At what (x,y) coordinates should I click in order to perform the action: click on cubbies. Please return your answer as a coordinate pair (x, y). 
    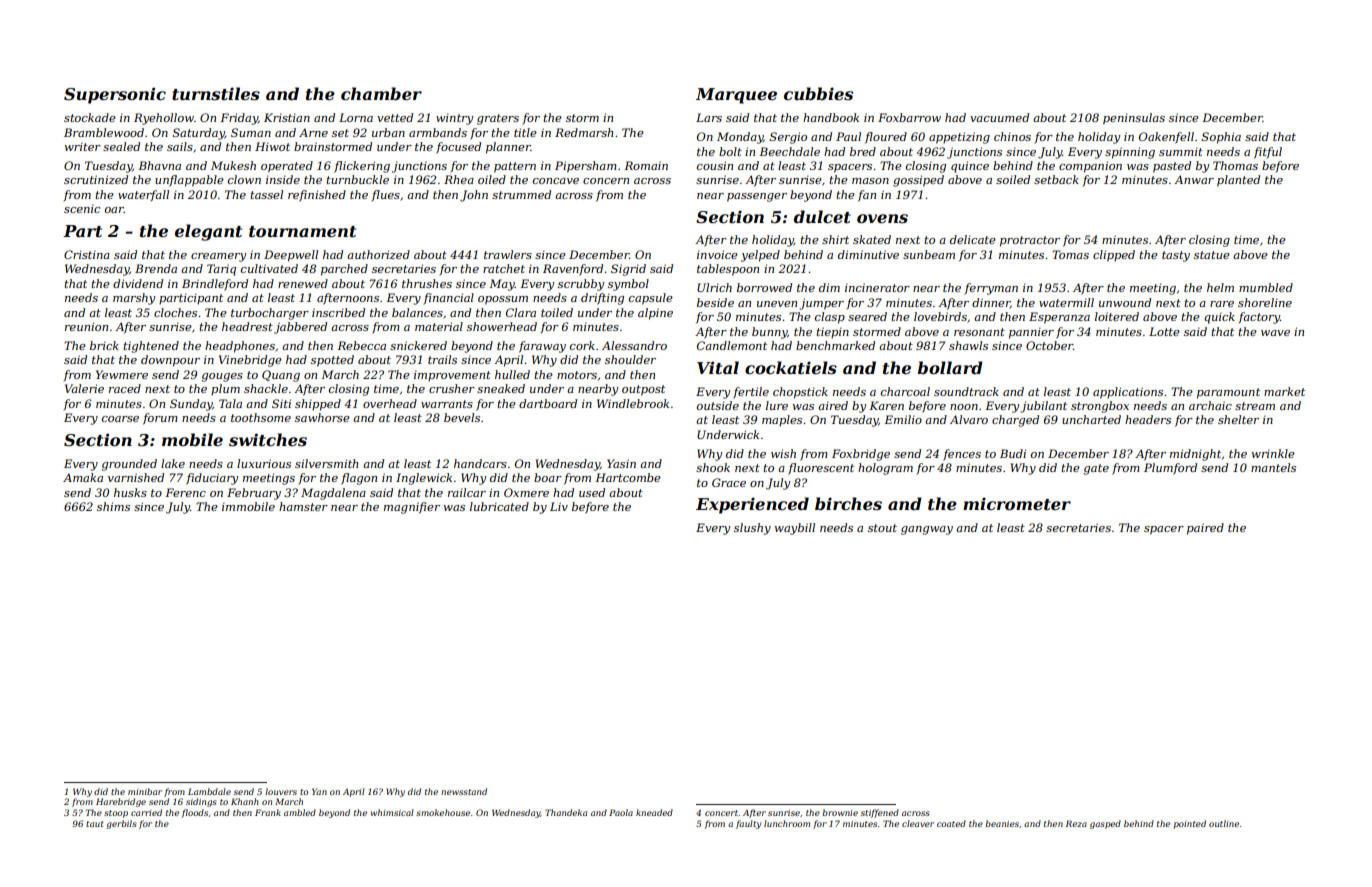
    Looking at the image, I should click on (818, 93).
